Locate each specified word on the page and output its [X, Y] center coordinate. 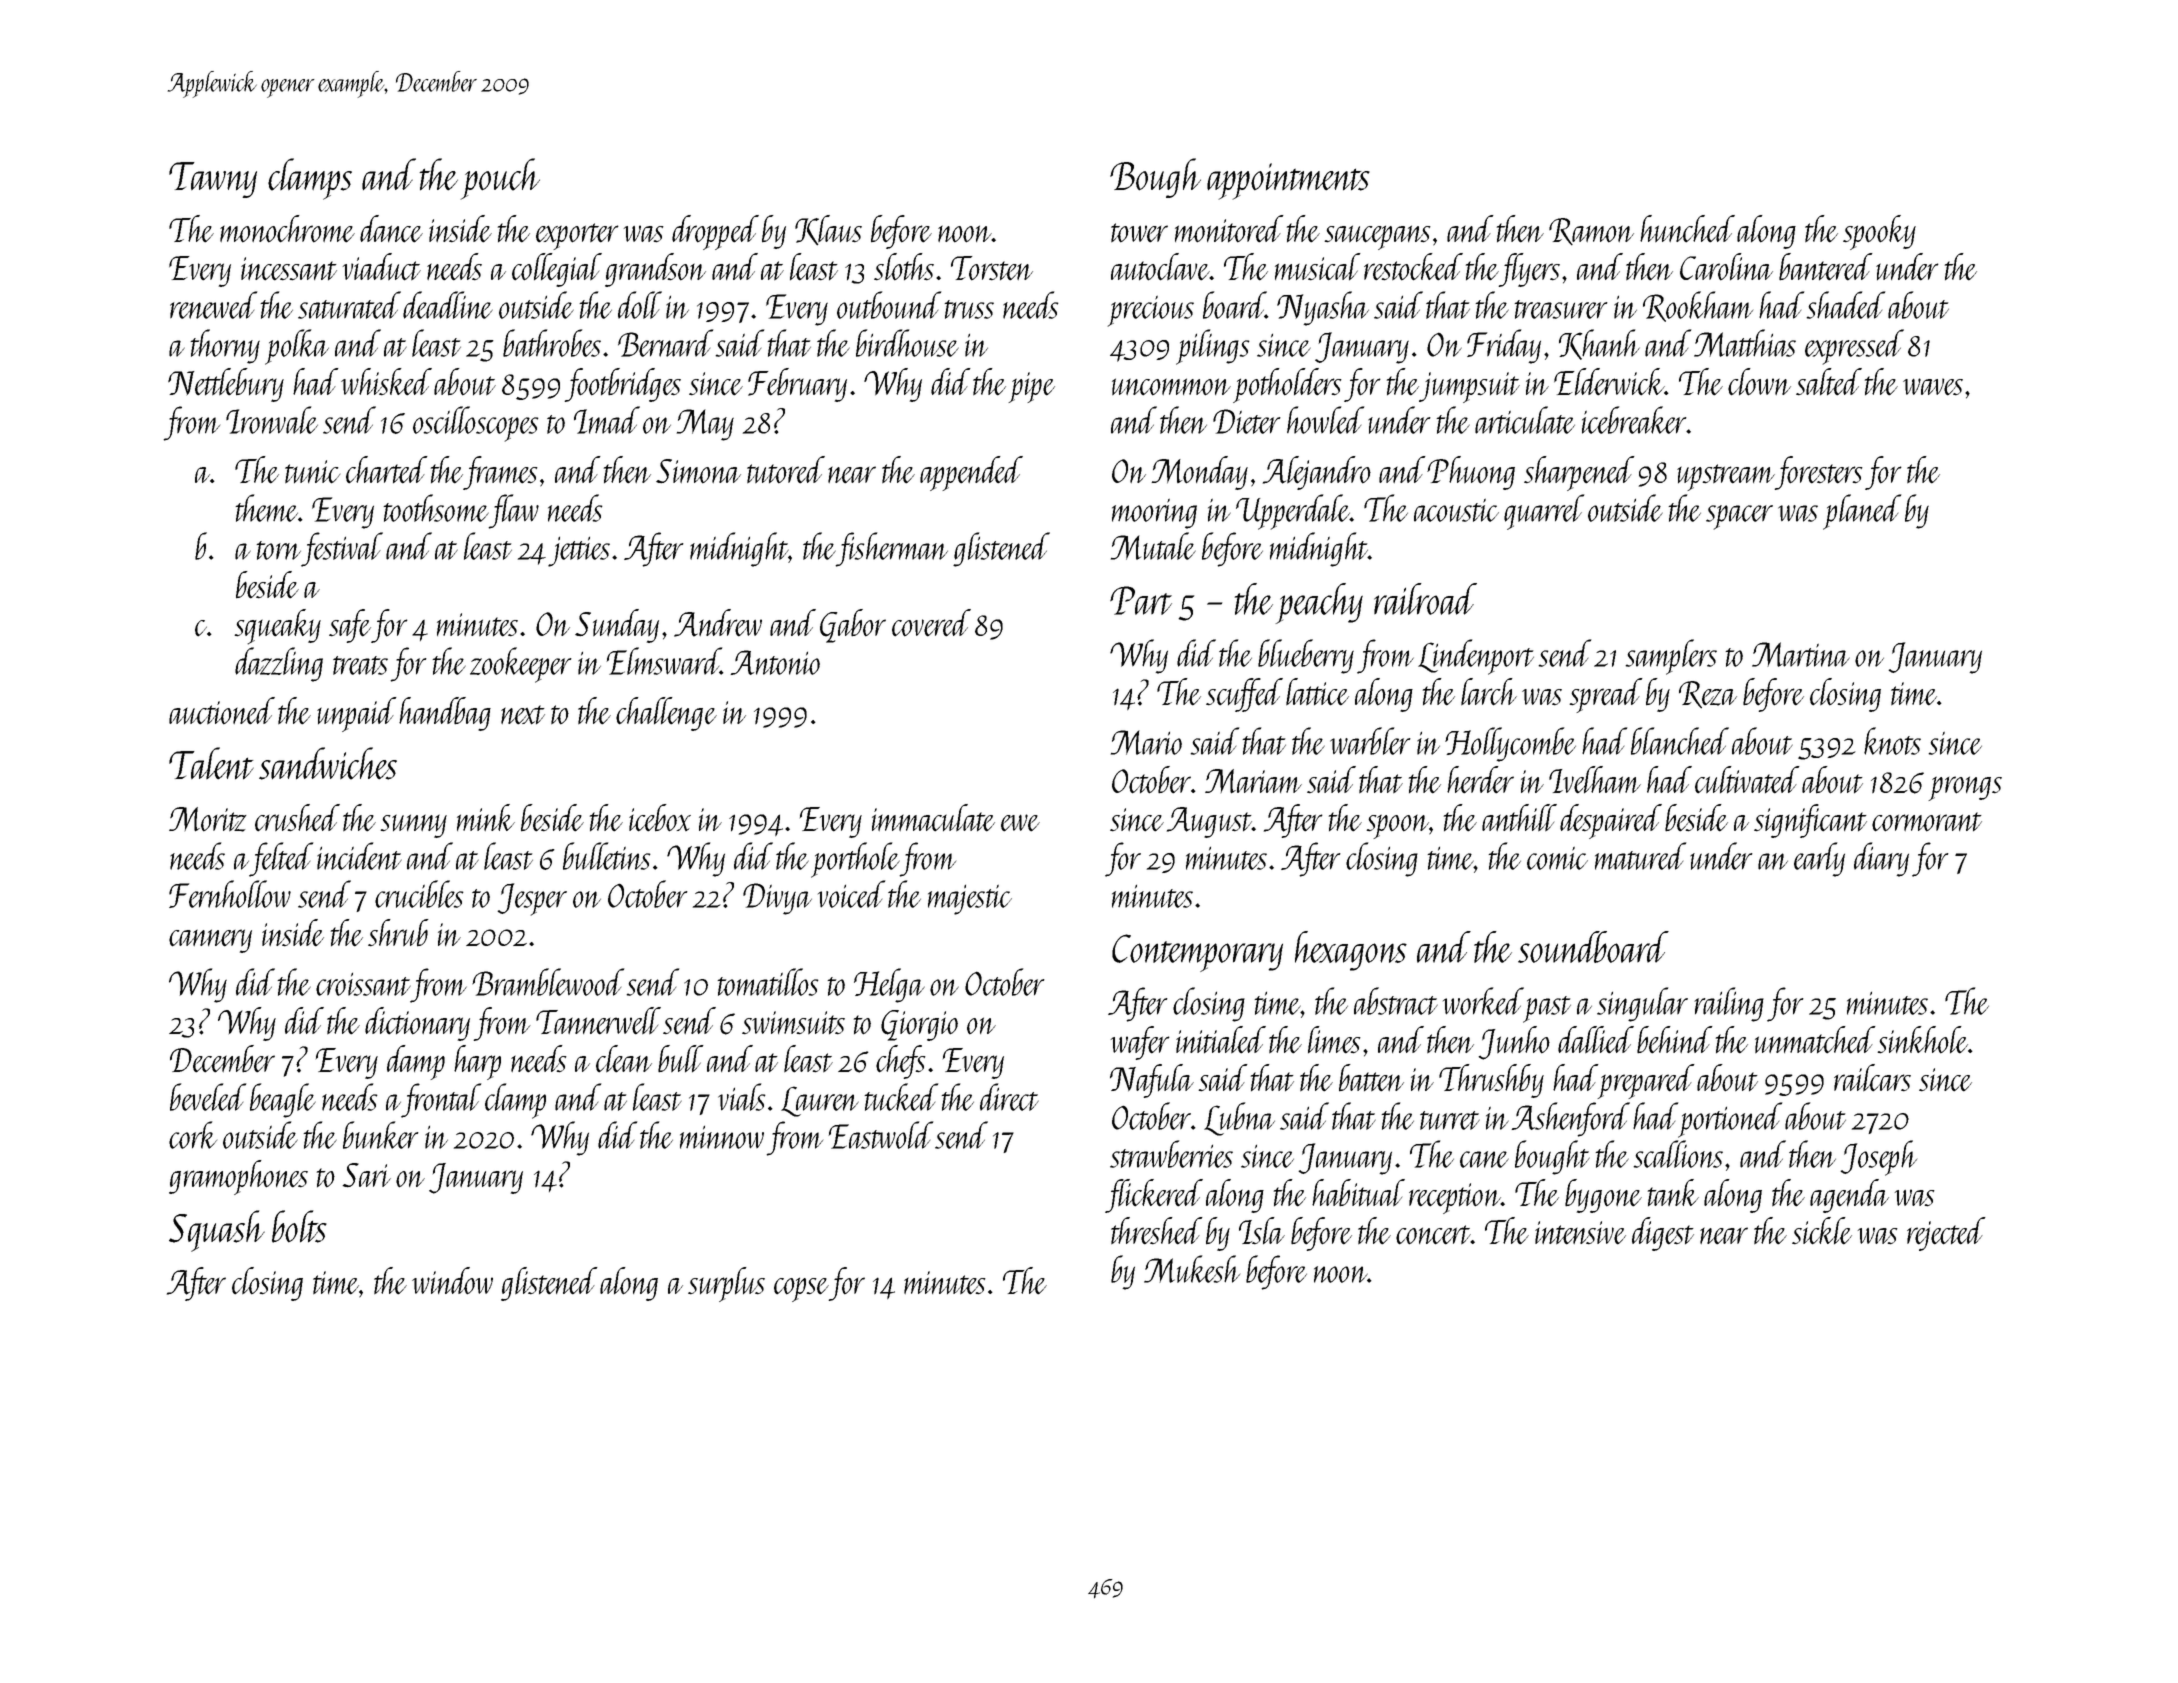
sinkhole [1923, 1040]
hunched [1687, 229]
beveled [208, 1097]
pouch [500, 179]
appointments [1288, 181]
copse [801, 1289]
